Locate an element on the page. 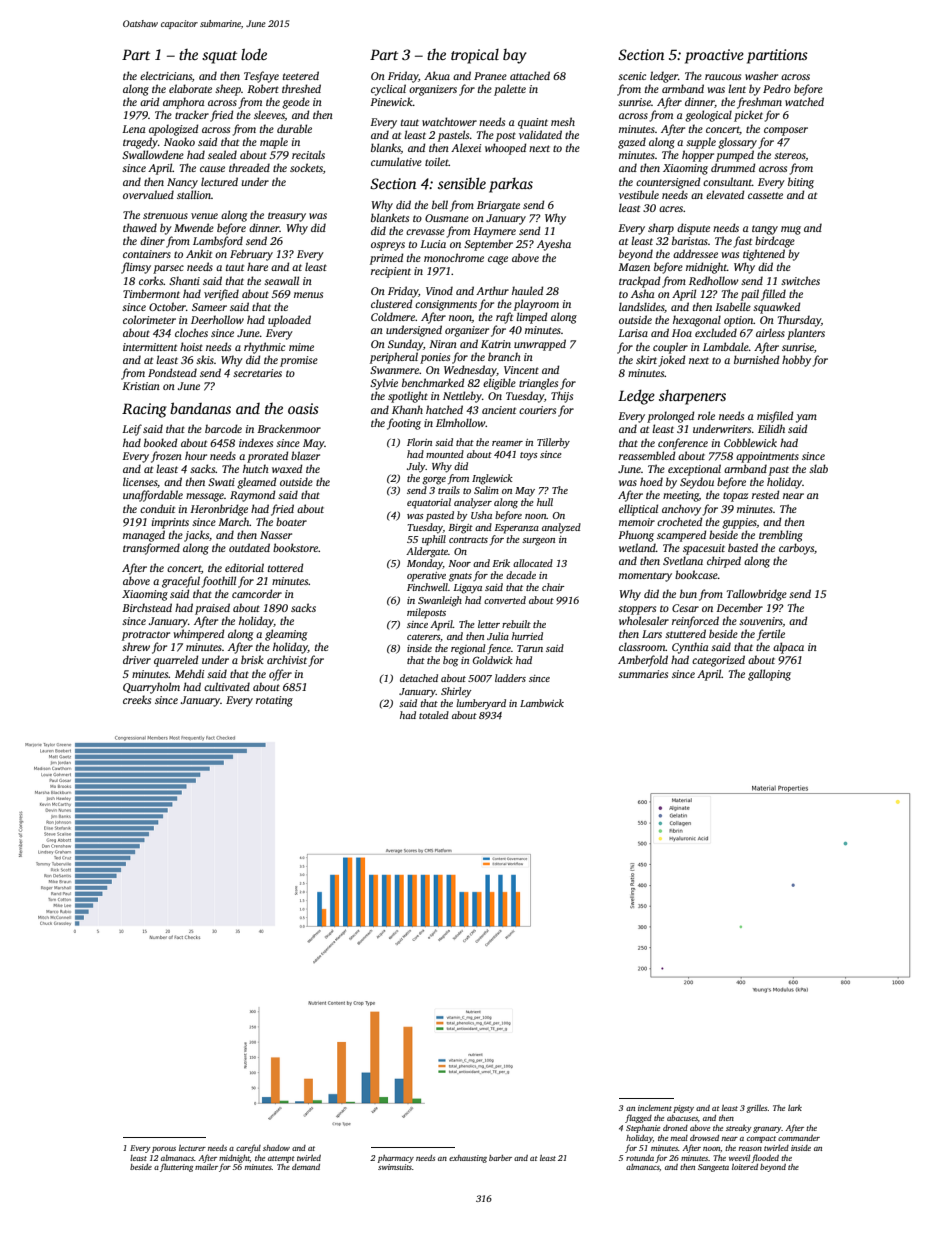  bay is located at coordinates (515, 56).
